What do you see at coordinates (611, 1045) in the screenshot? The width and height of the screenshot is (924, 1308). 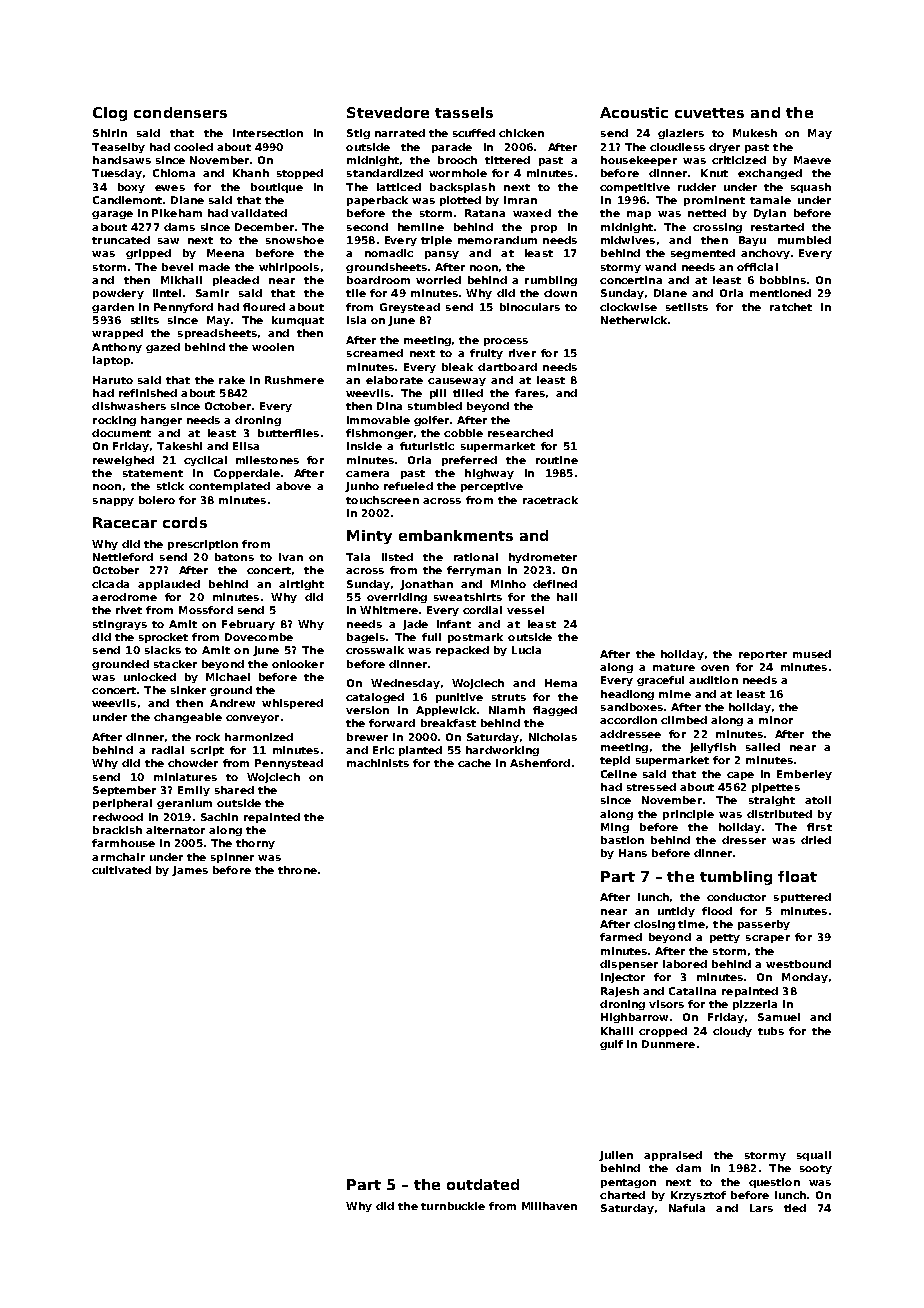 I see `gulf` at bounding box center [611, 1045].
